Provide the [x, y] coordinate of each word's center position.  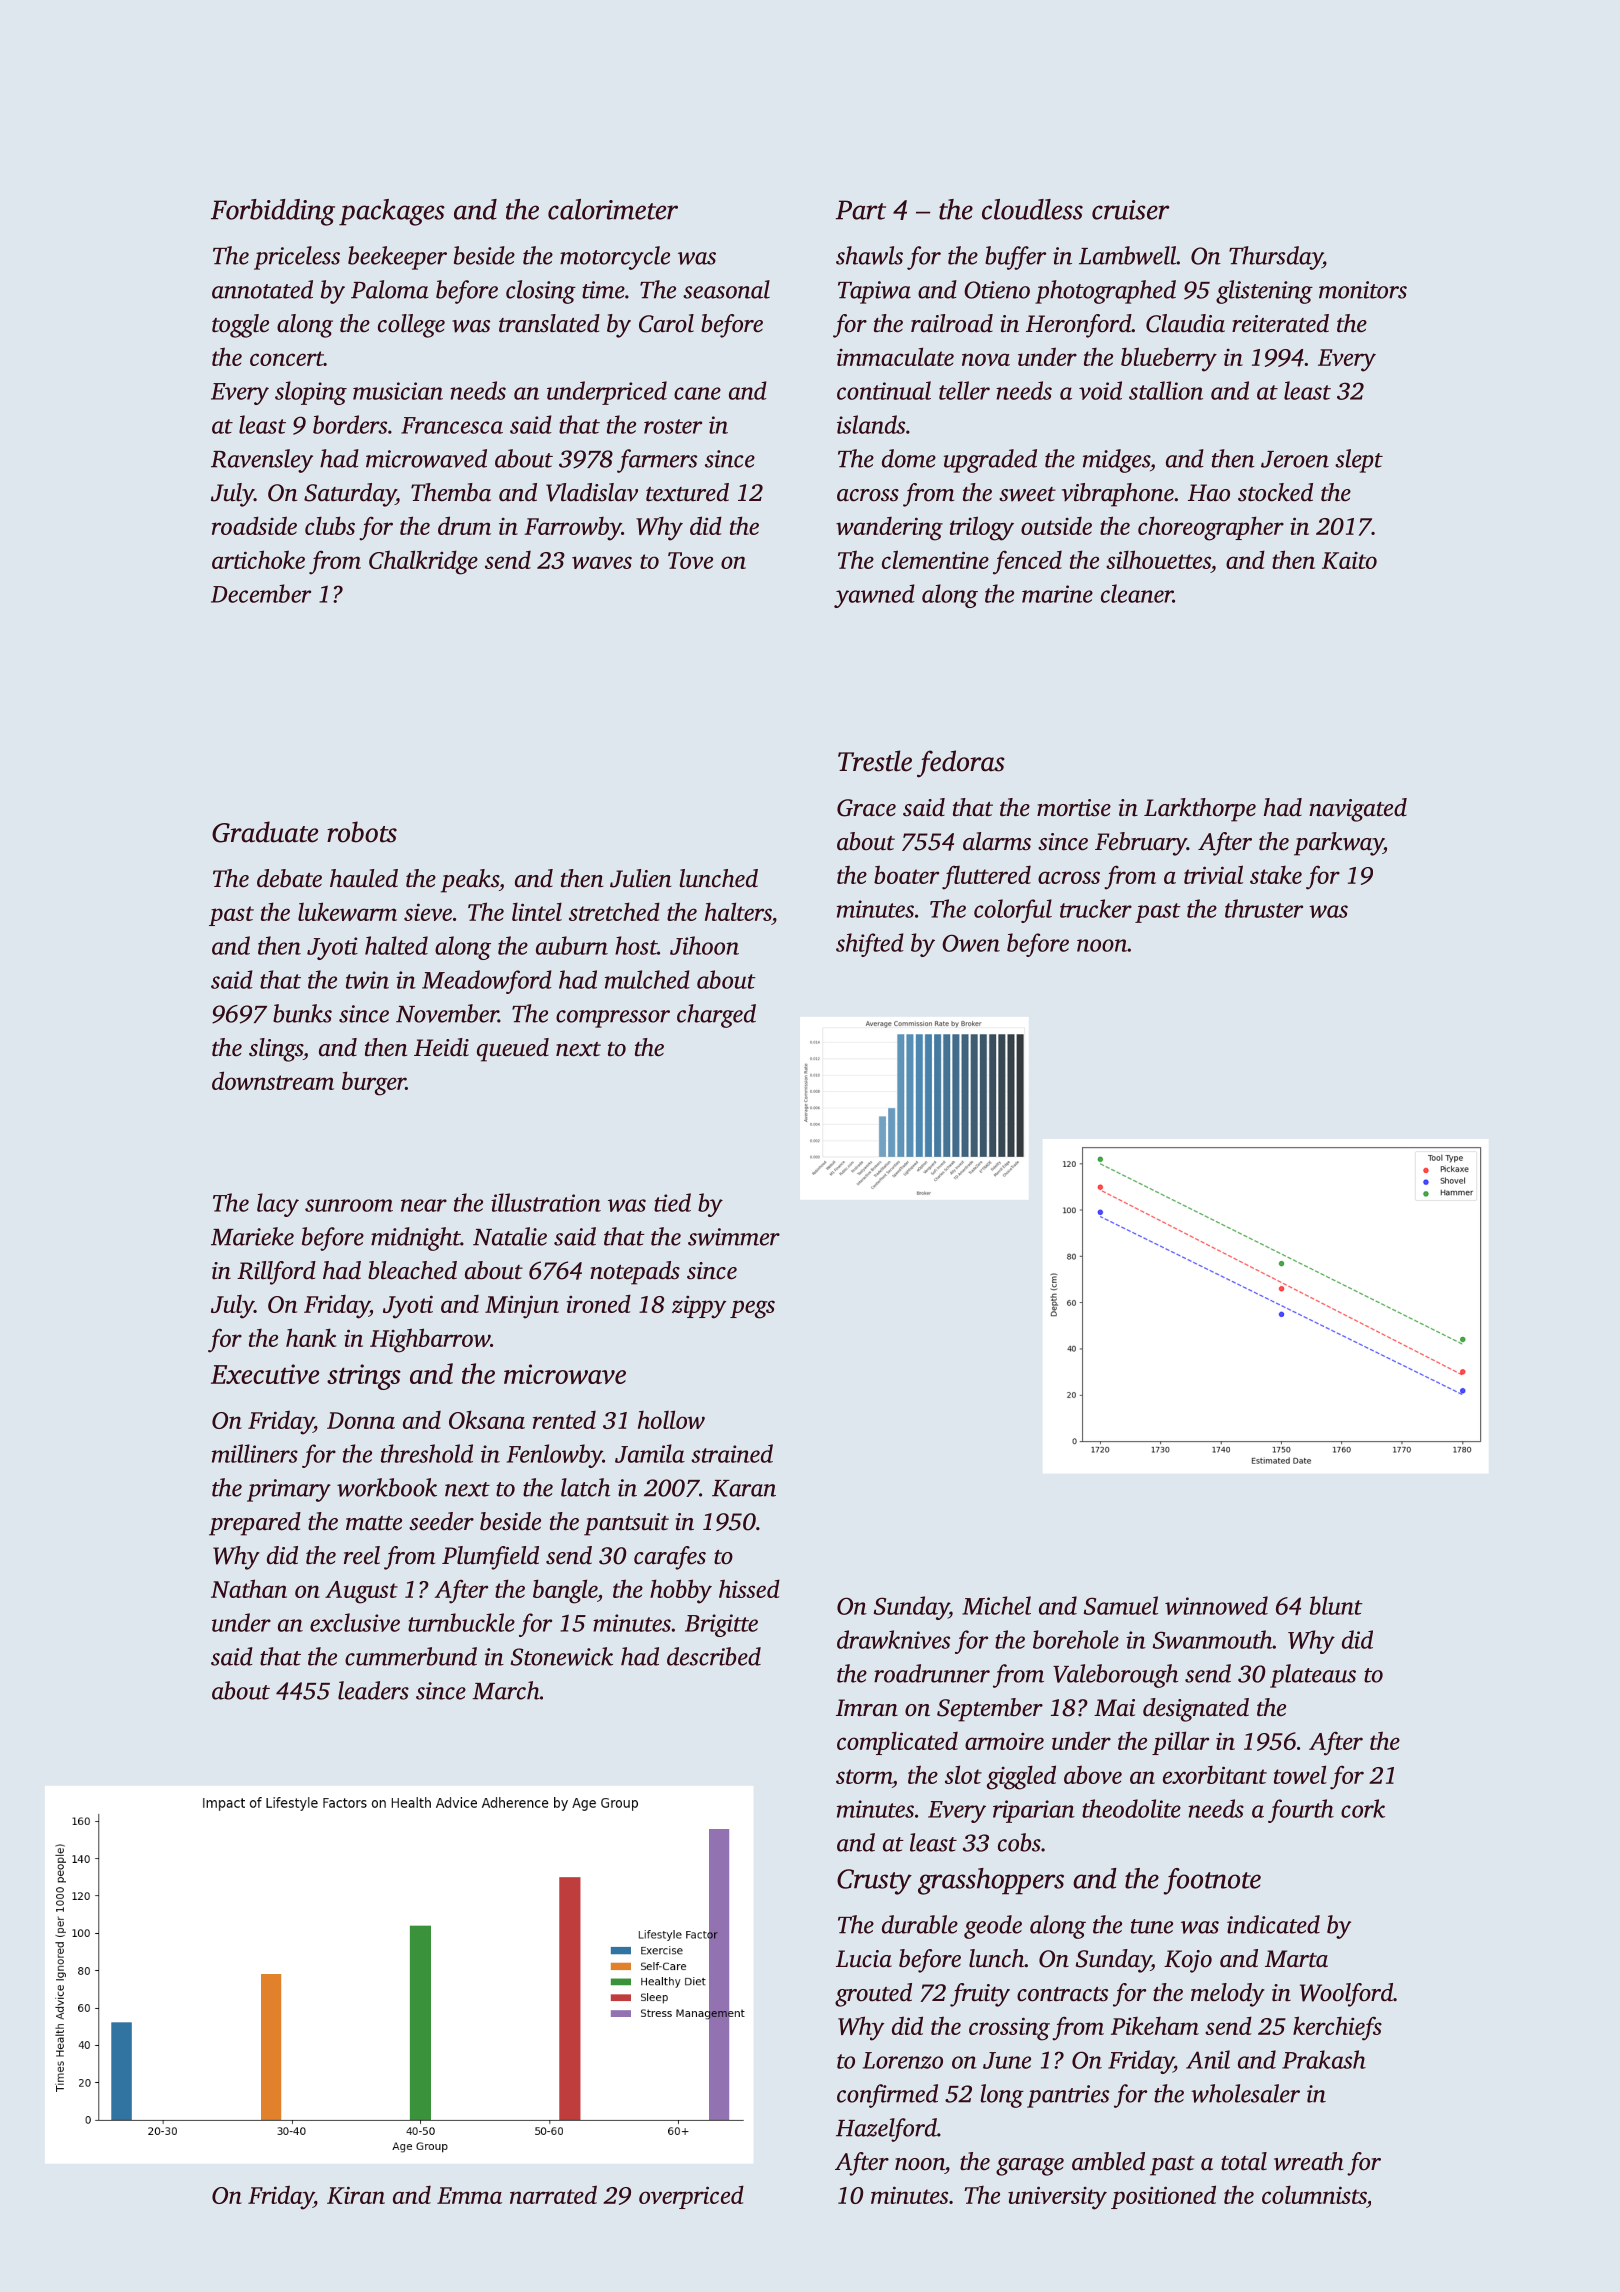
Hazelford [886, 2130]
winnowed [1216, 1605]
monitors [1363, 290]
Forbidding [273, 212]
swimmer [734, 1237]
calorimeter [613, 209]
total [1244, 2161]
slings [276, 1050]
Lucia [864, 1959]
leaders [373, 1690]
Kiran [356, 2195]
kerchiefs [1337, 2028]
